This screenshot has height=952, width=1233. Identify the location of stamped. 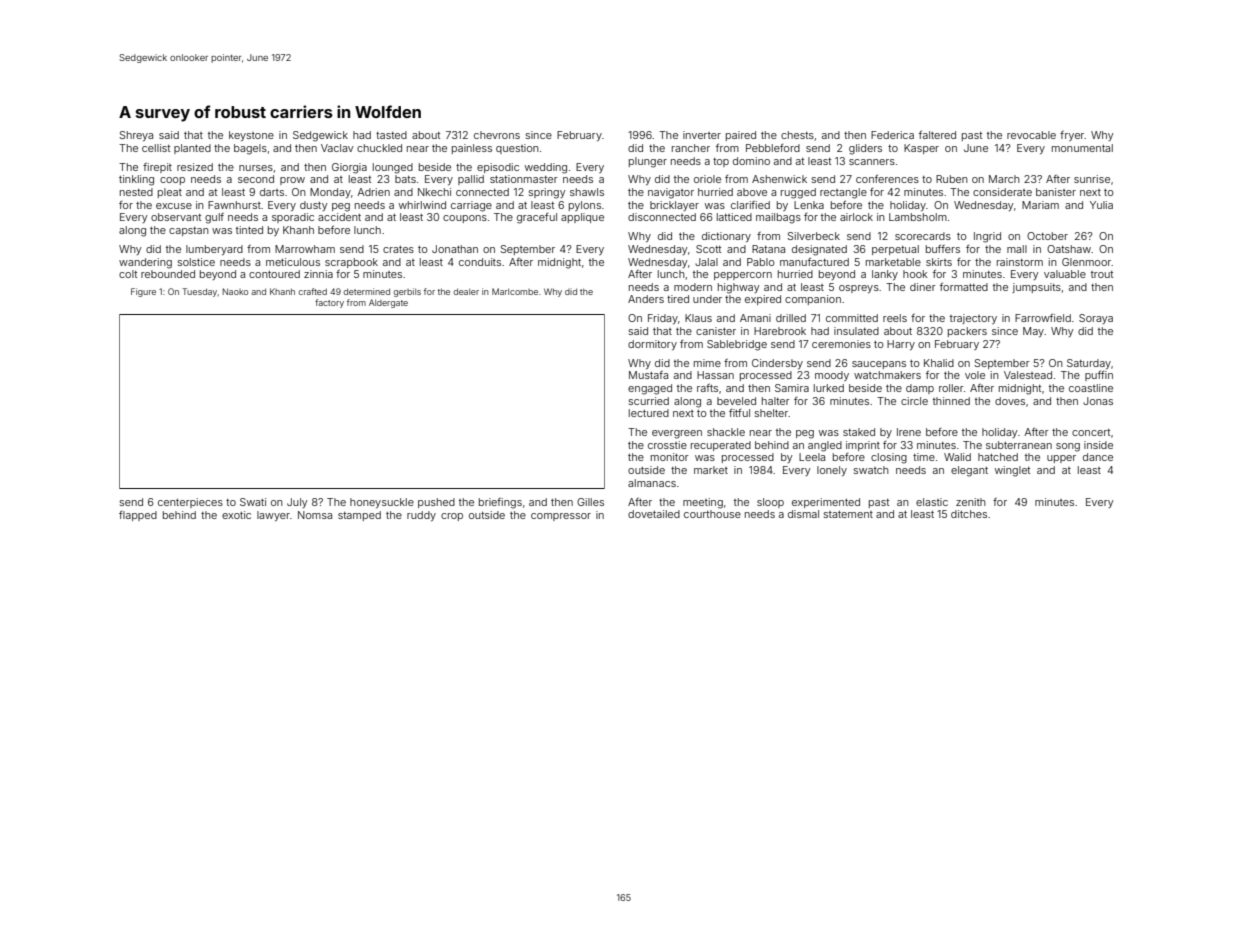
(359, 516).
